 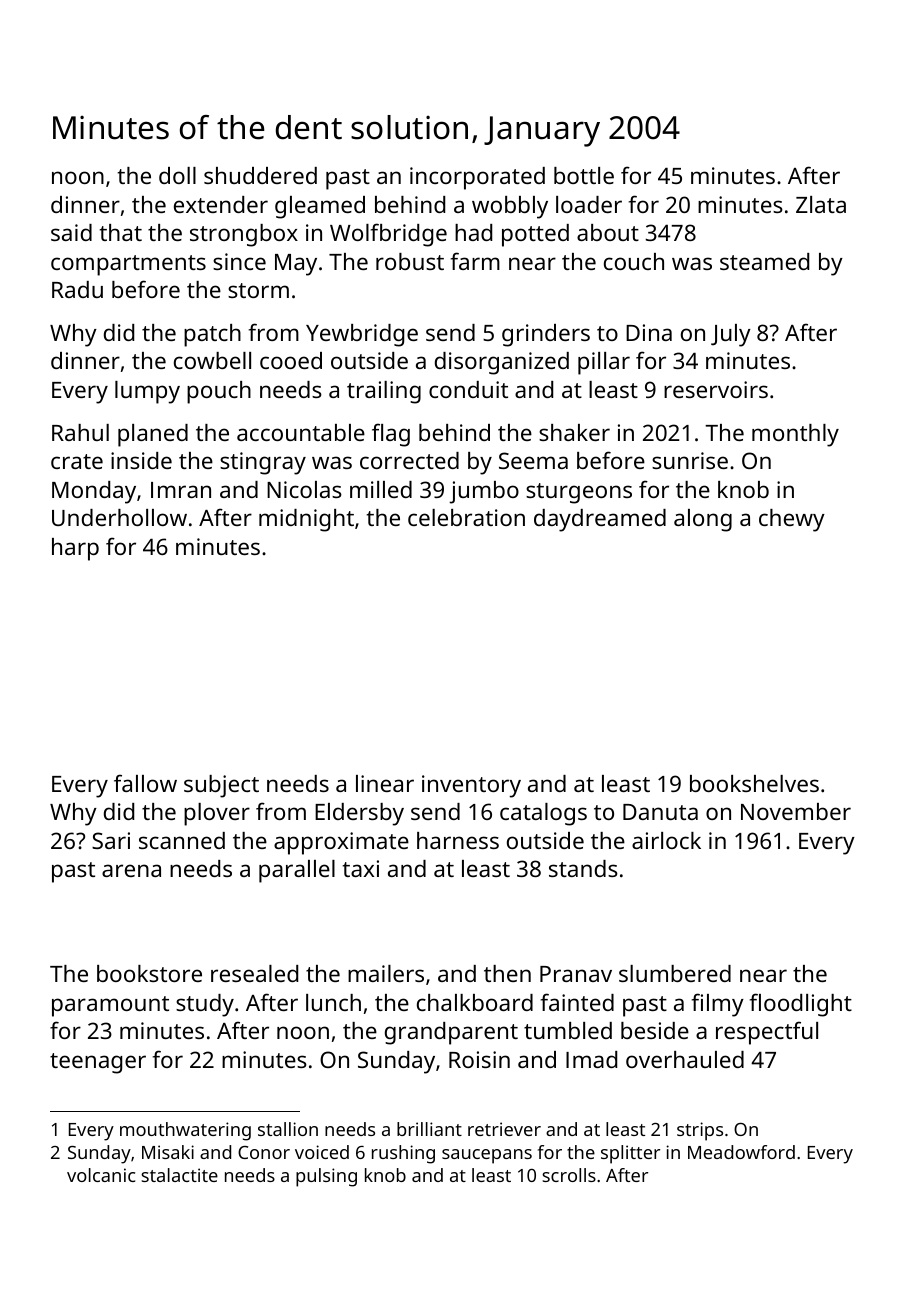 I want to click on harp, so click(x=75, y=549).
